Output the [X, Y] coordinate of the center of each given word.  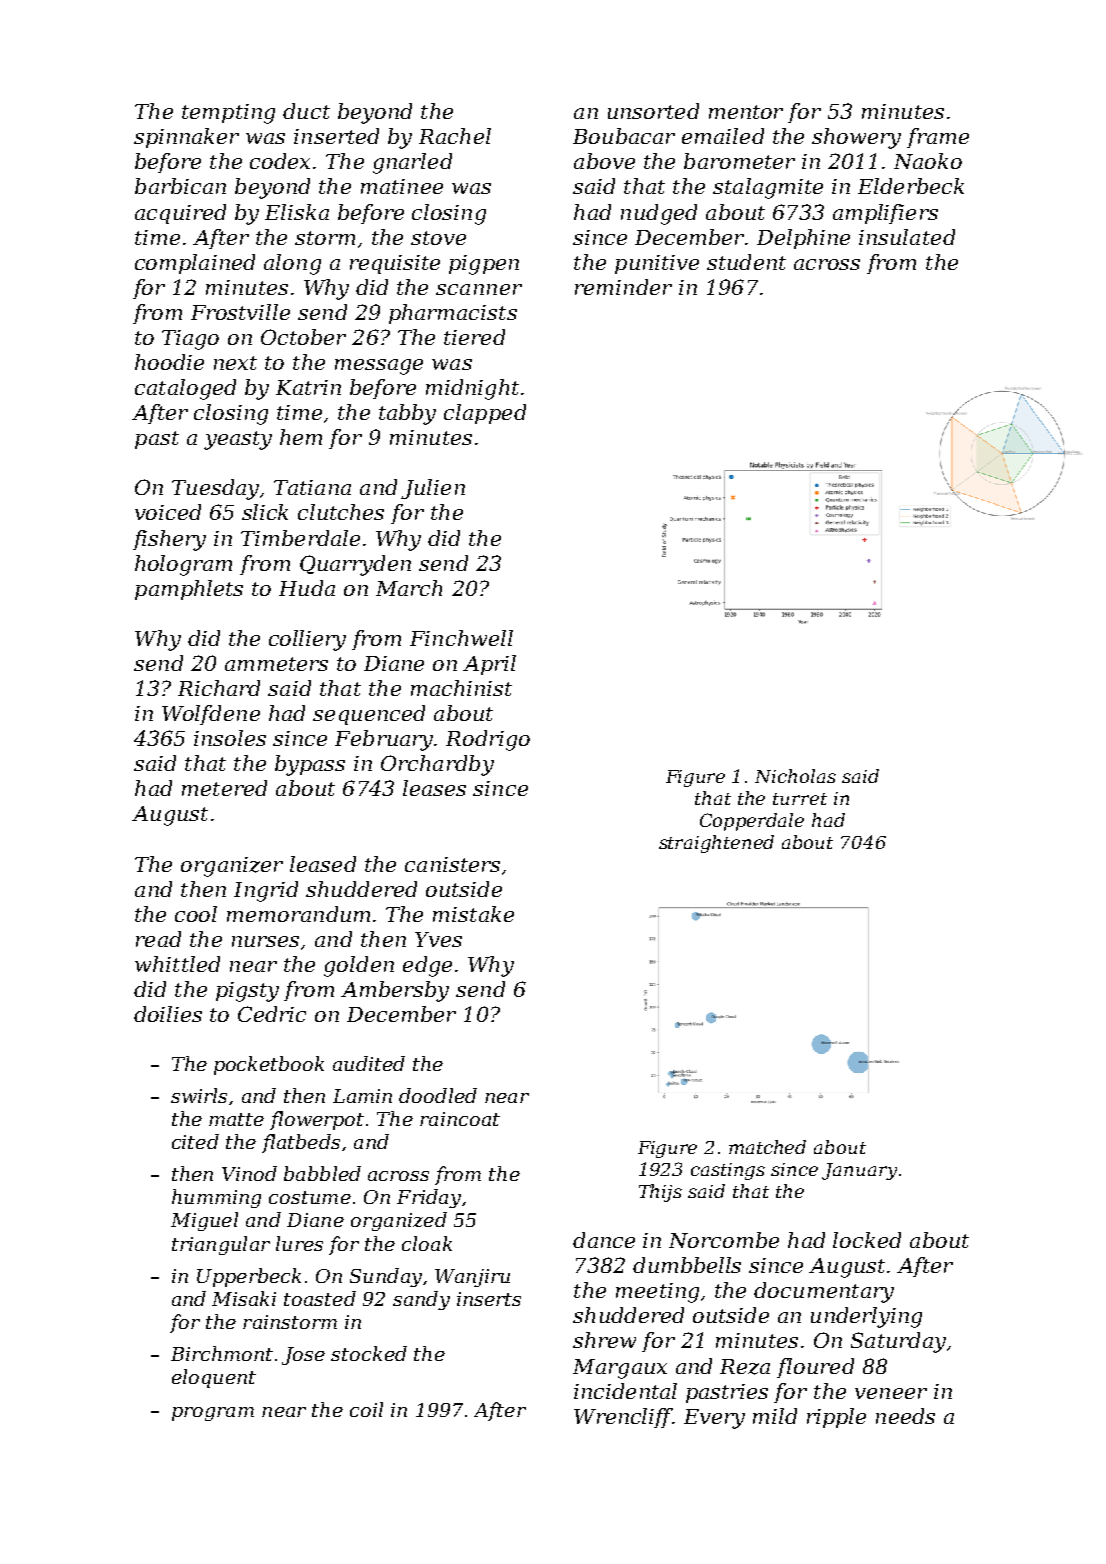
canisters [452, 864]
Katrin [308, 387]
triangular [221, 1245]
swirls [199, 1095]
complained [195, 264]
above [604, 161]
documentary [824, 1292]
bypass [310, 765]
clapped [485, 414]
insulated [907, 237]
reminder [623, 287]
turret [800, 799]
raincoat [460, 1119]
